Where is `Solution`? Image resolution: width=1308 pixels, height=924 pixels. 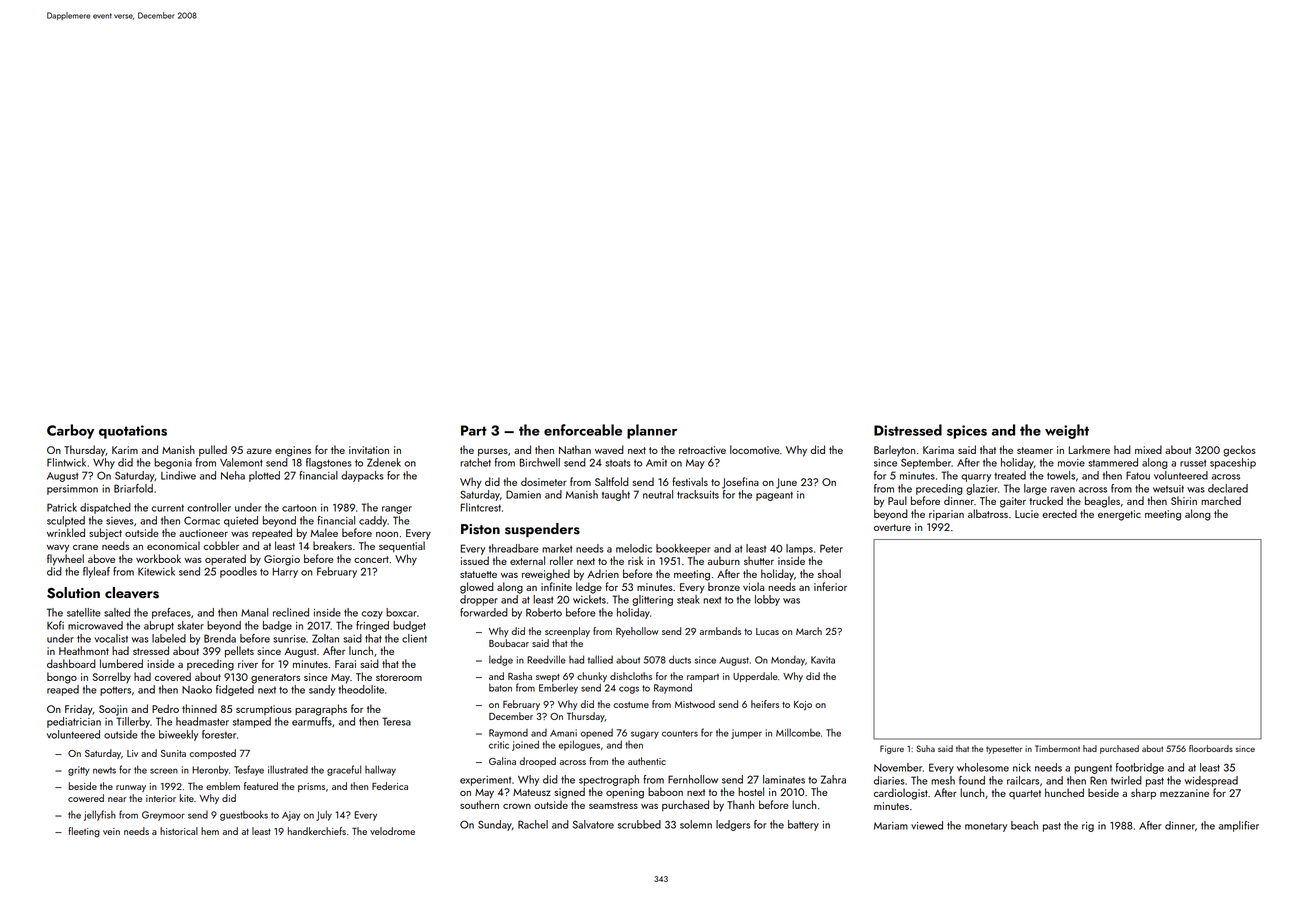 Solution is located at coordinates (73, 593).
